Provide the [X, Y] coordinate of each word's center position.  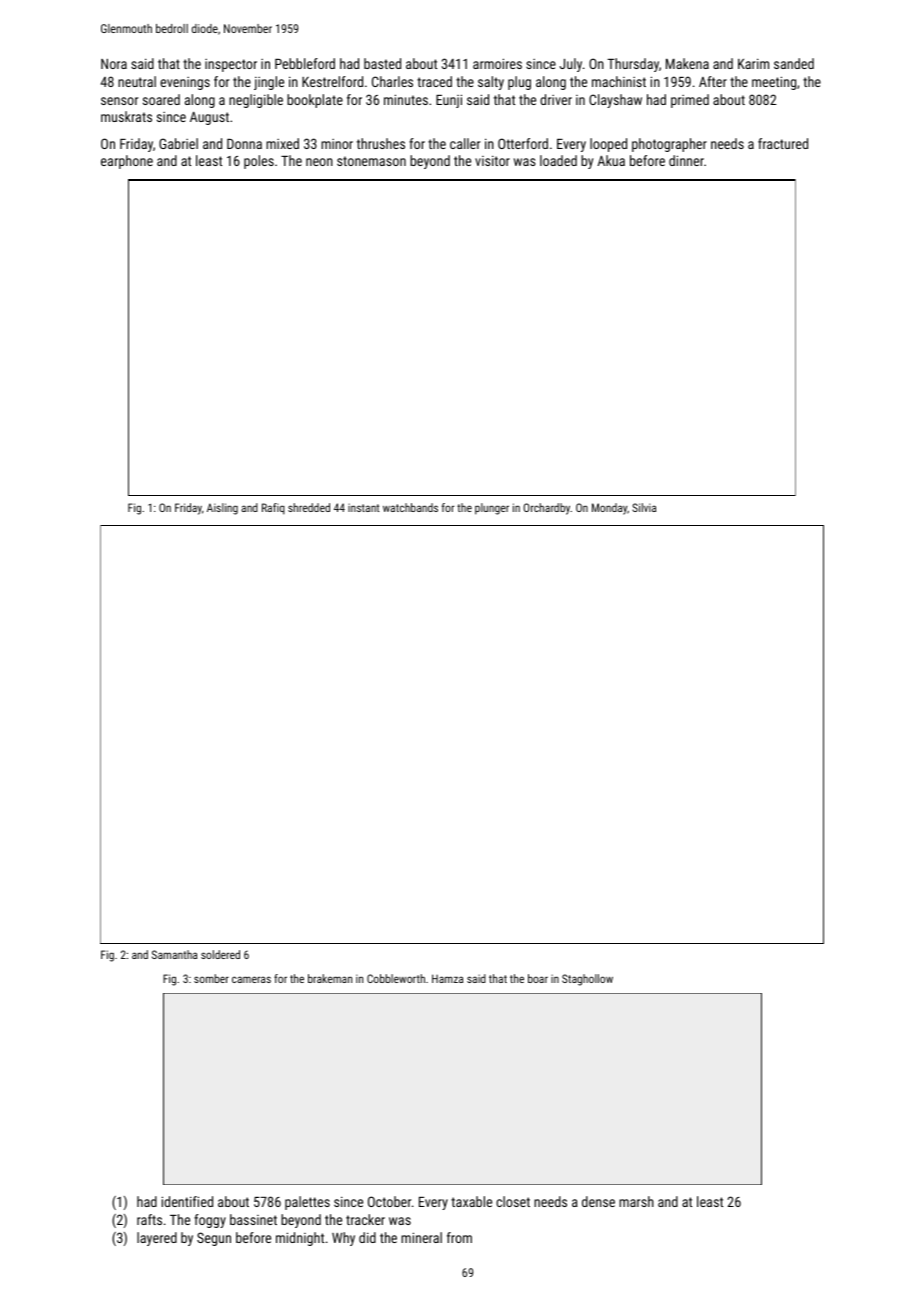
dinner [686, 160]
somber [211, 978]
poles [259, 162]
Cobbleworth [396, 978]
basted [382, 63]
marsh [636, 1201]
